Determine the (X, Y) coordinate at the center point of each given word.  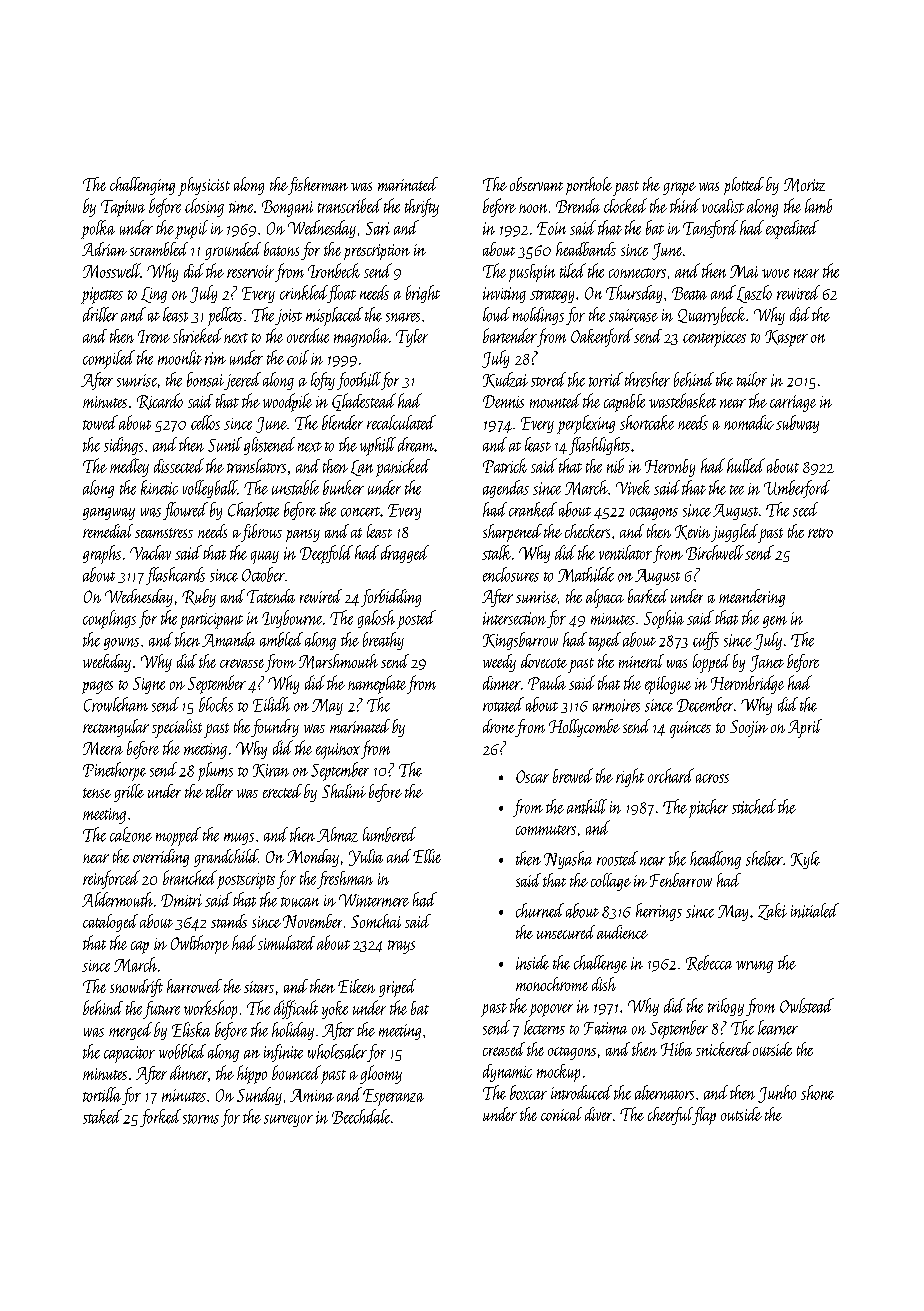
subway (797, 424)
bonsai (205, 379)
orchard (671, 775)
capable (624, 403)
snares (403, 317)
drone (499, 726)
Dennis (503, 401)
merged (130, 1031)
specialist (177, 728)
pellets (225, 316)
